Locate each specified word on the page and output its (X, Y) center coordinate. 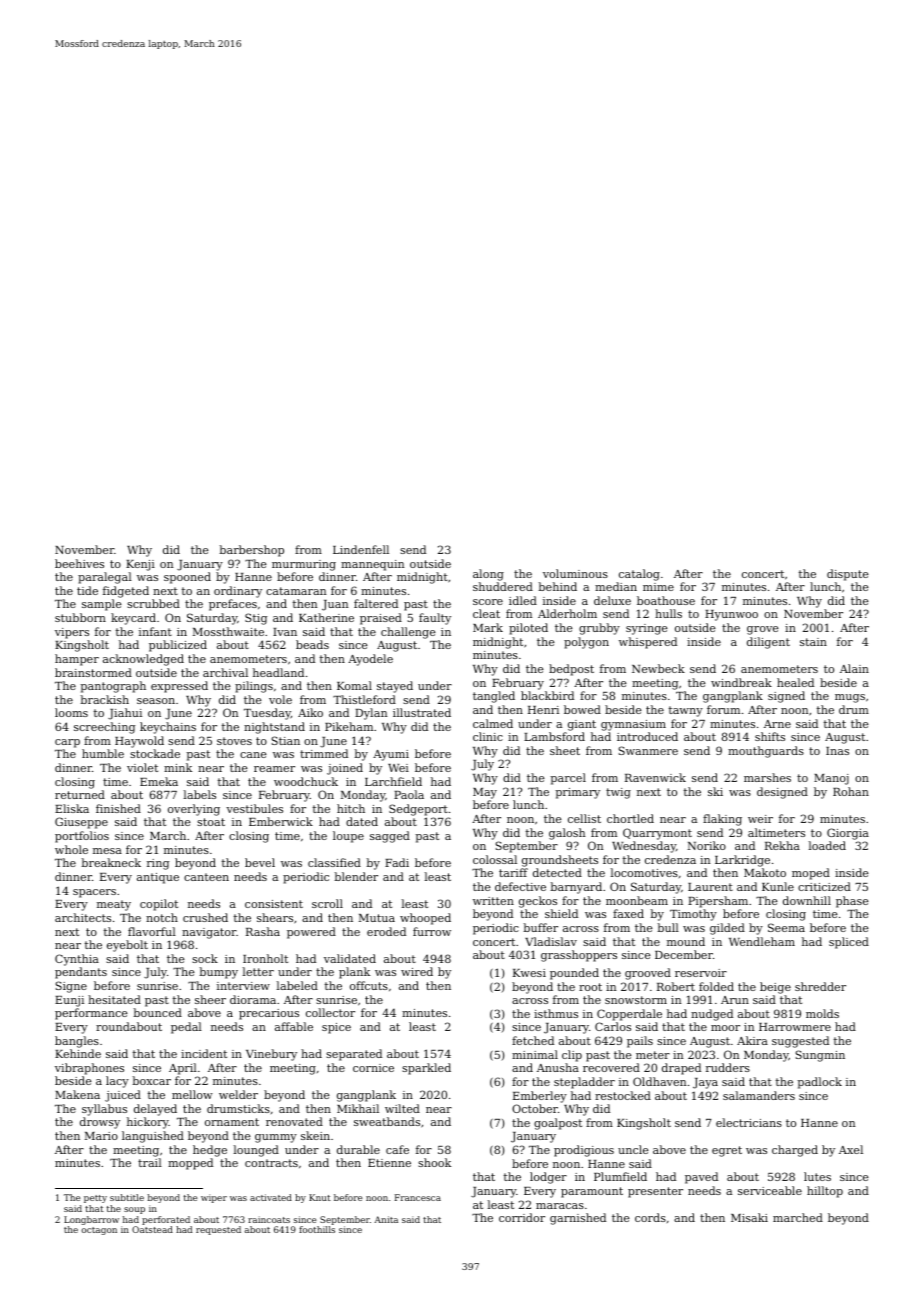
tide (87, 590)
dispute (848, 575)
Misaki (749, 1217)
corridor (522, 1217)
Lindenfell (361, 549)
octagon (99, 1231)
